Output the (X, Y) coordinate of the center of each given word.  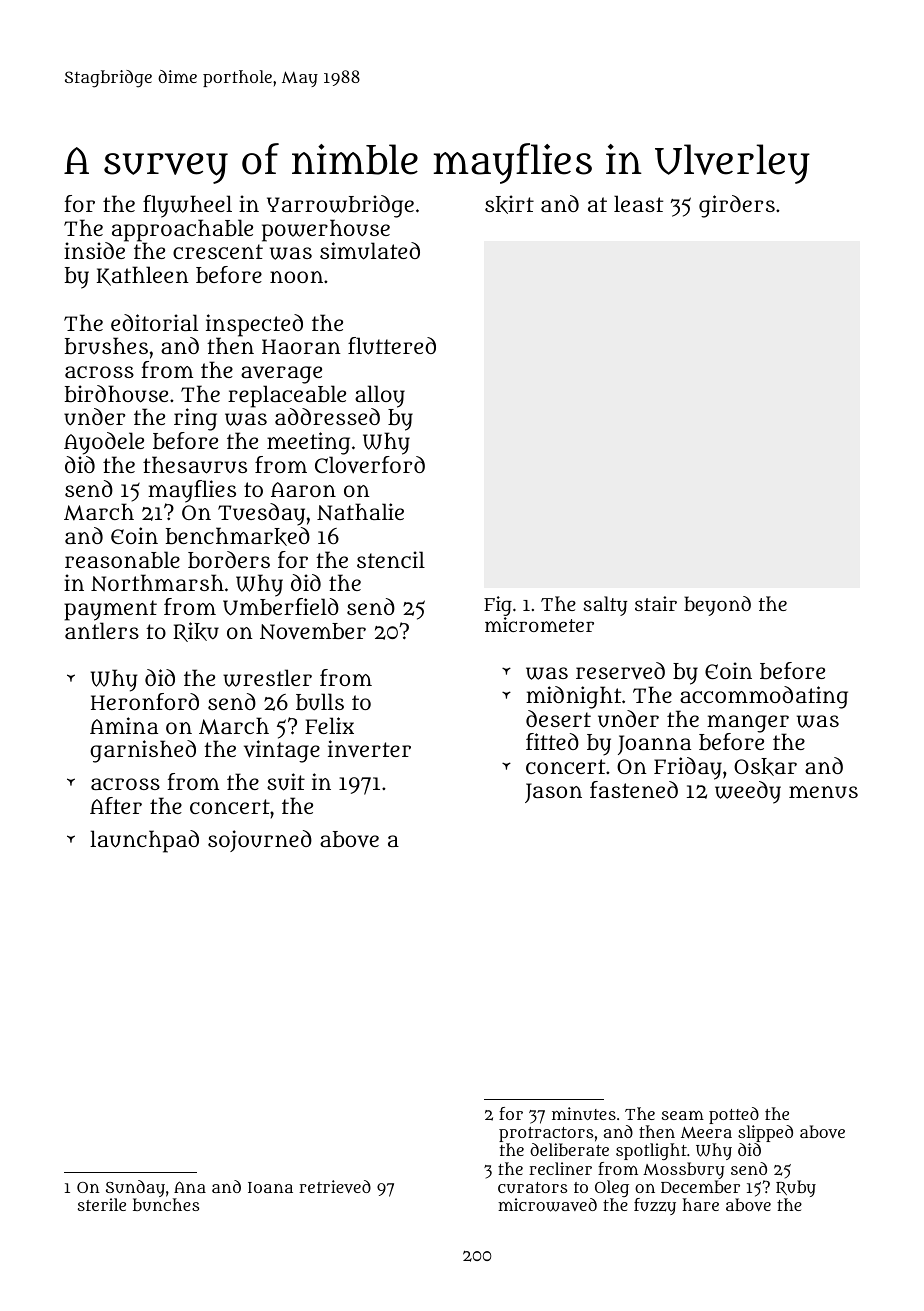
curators (532, 1187)
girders (737, 206)
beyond (717, 606)
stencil (391, 559)
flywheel (187, 206)
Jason (553, 793)
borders (229, 560)
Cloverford (370, 465)
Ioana (270, 1187)
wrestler (267, 678)
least (638, 203)
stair (656, 603)
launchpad (144, 841)
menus (823, 792)
